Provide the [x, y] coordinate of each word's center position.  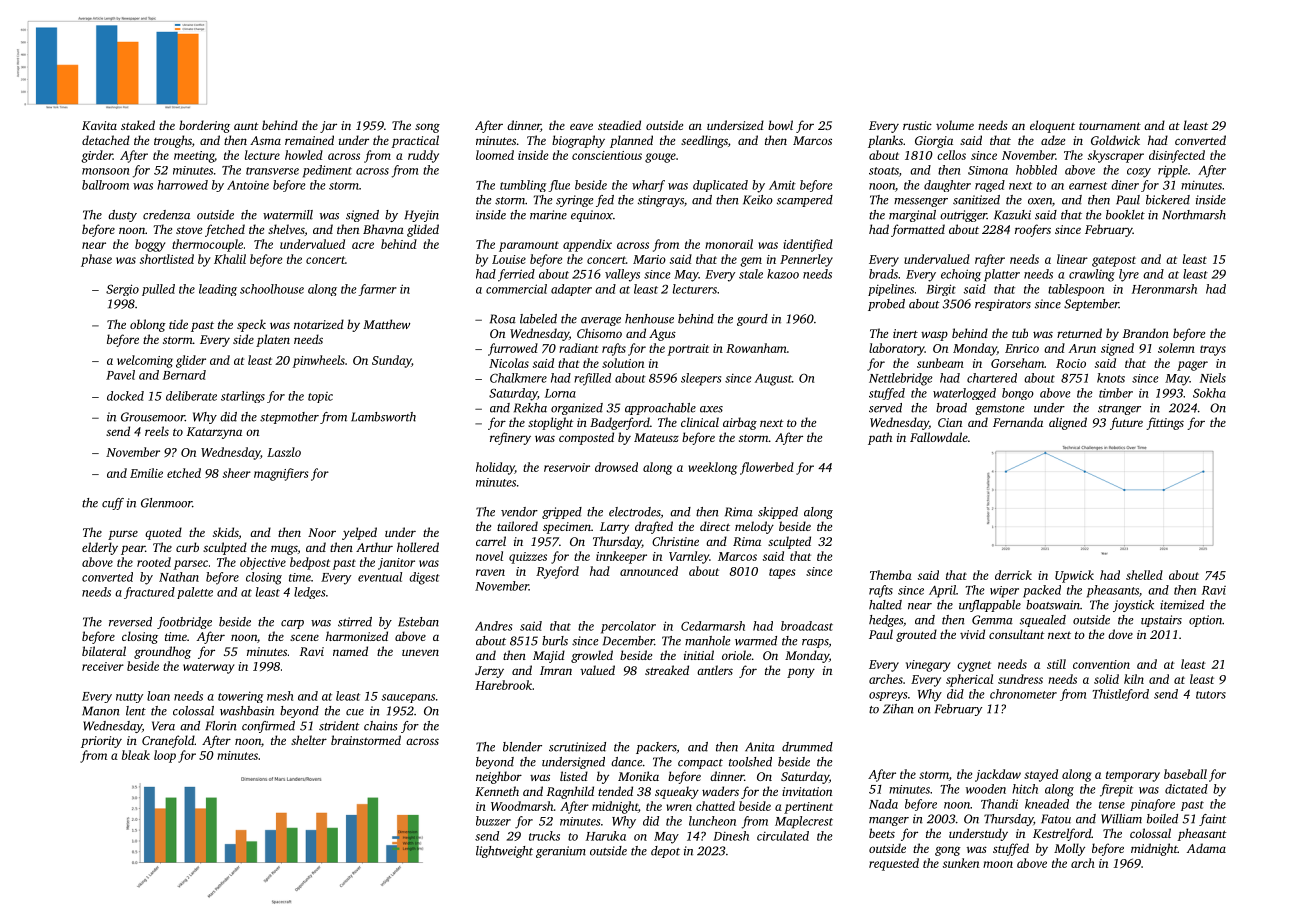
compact [700, 764]
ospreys [888, 696]
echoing [961, 275]
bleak [136, 755]
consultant [1017, 634]
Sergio [122, 290]
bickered [1168, 200]
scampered [805, 201]
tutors [1211, 695]
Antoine [248, 185]
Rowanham [756, 348]
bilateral [104, 651]
